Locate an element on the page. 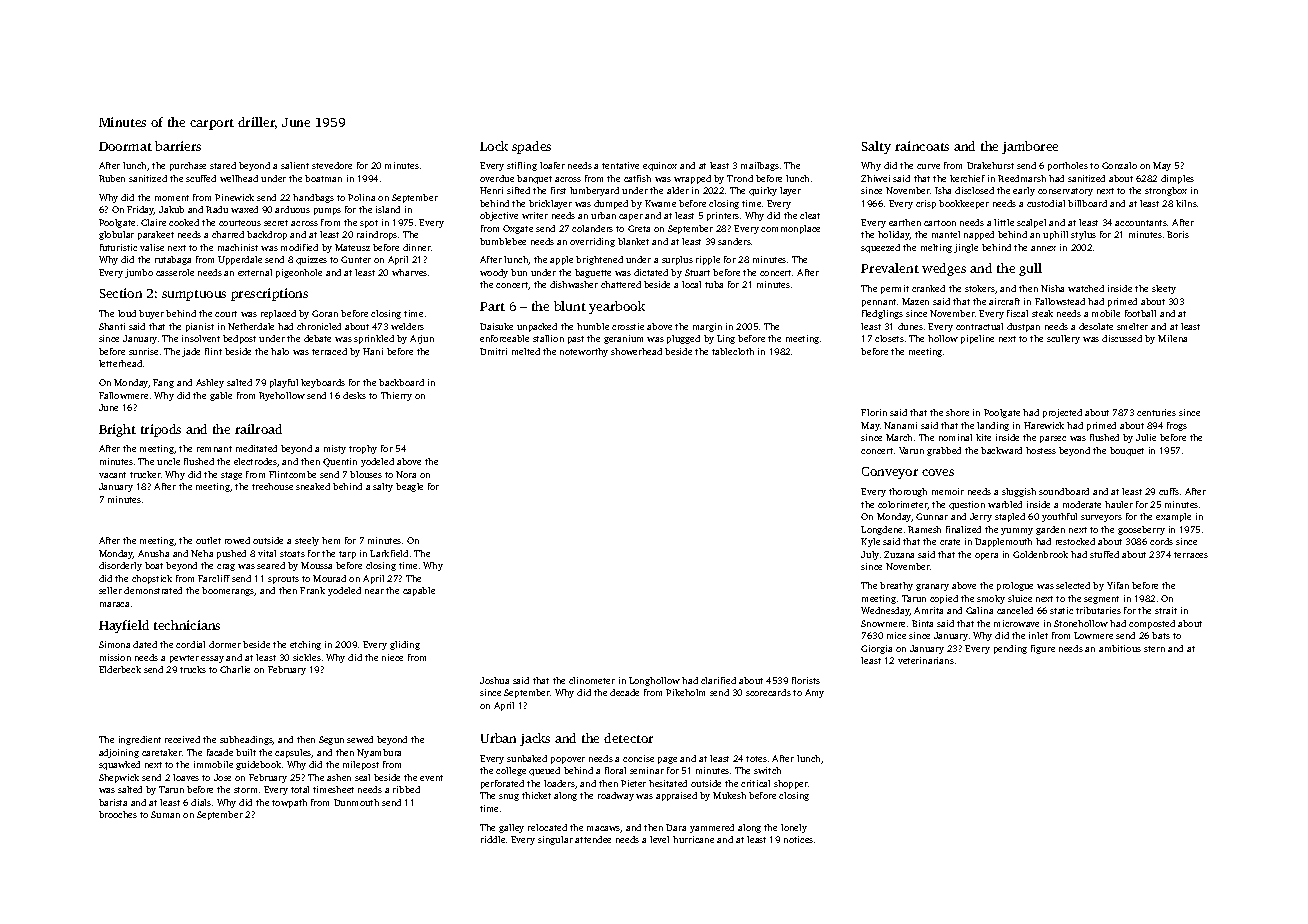 The width and height of the page is (1308, 924). totes is located at coordinates (756, 759).
